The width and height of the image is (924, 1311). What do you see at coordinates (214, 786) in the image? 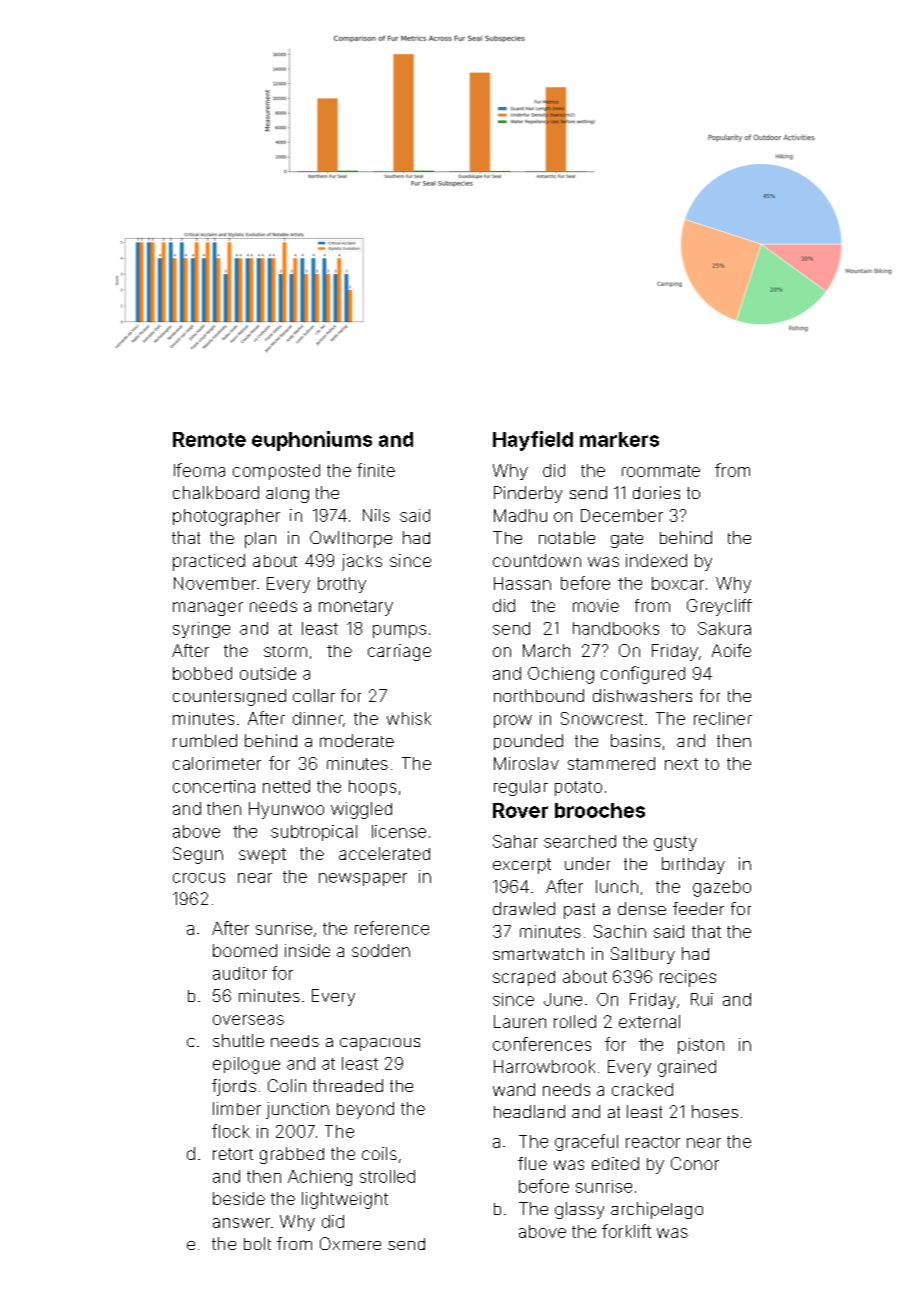
I see `concertina` at bounding box center [214, 786].
